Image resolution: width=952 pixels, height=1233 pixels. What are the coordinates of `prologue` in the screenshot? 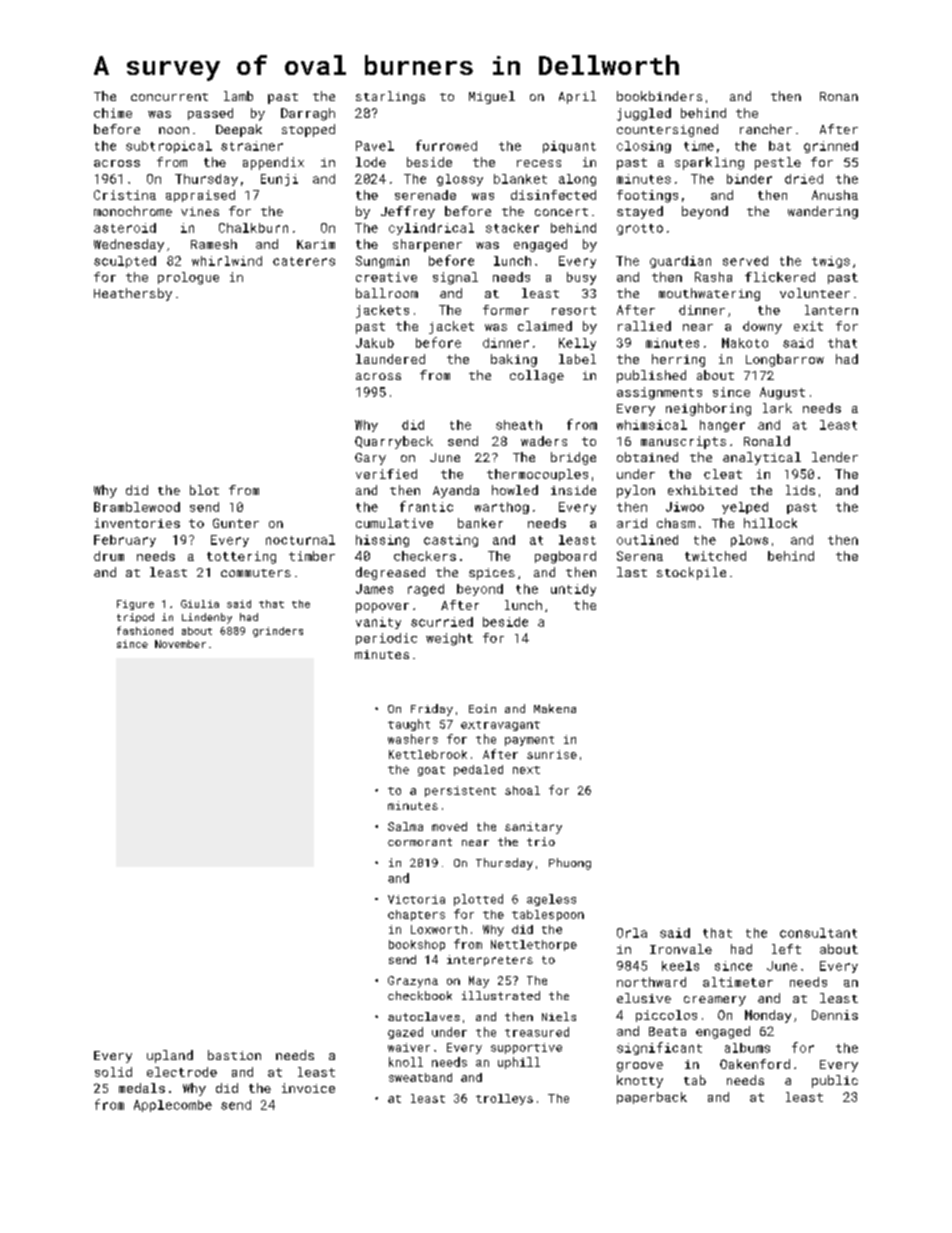 It's located at (188, 278).
